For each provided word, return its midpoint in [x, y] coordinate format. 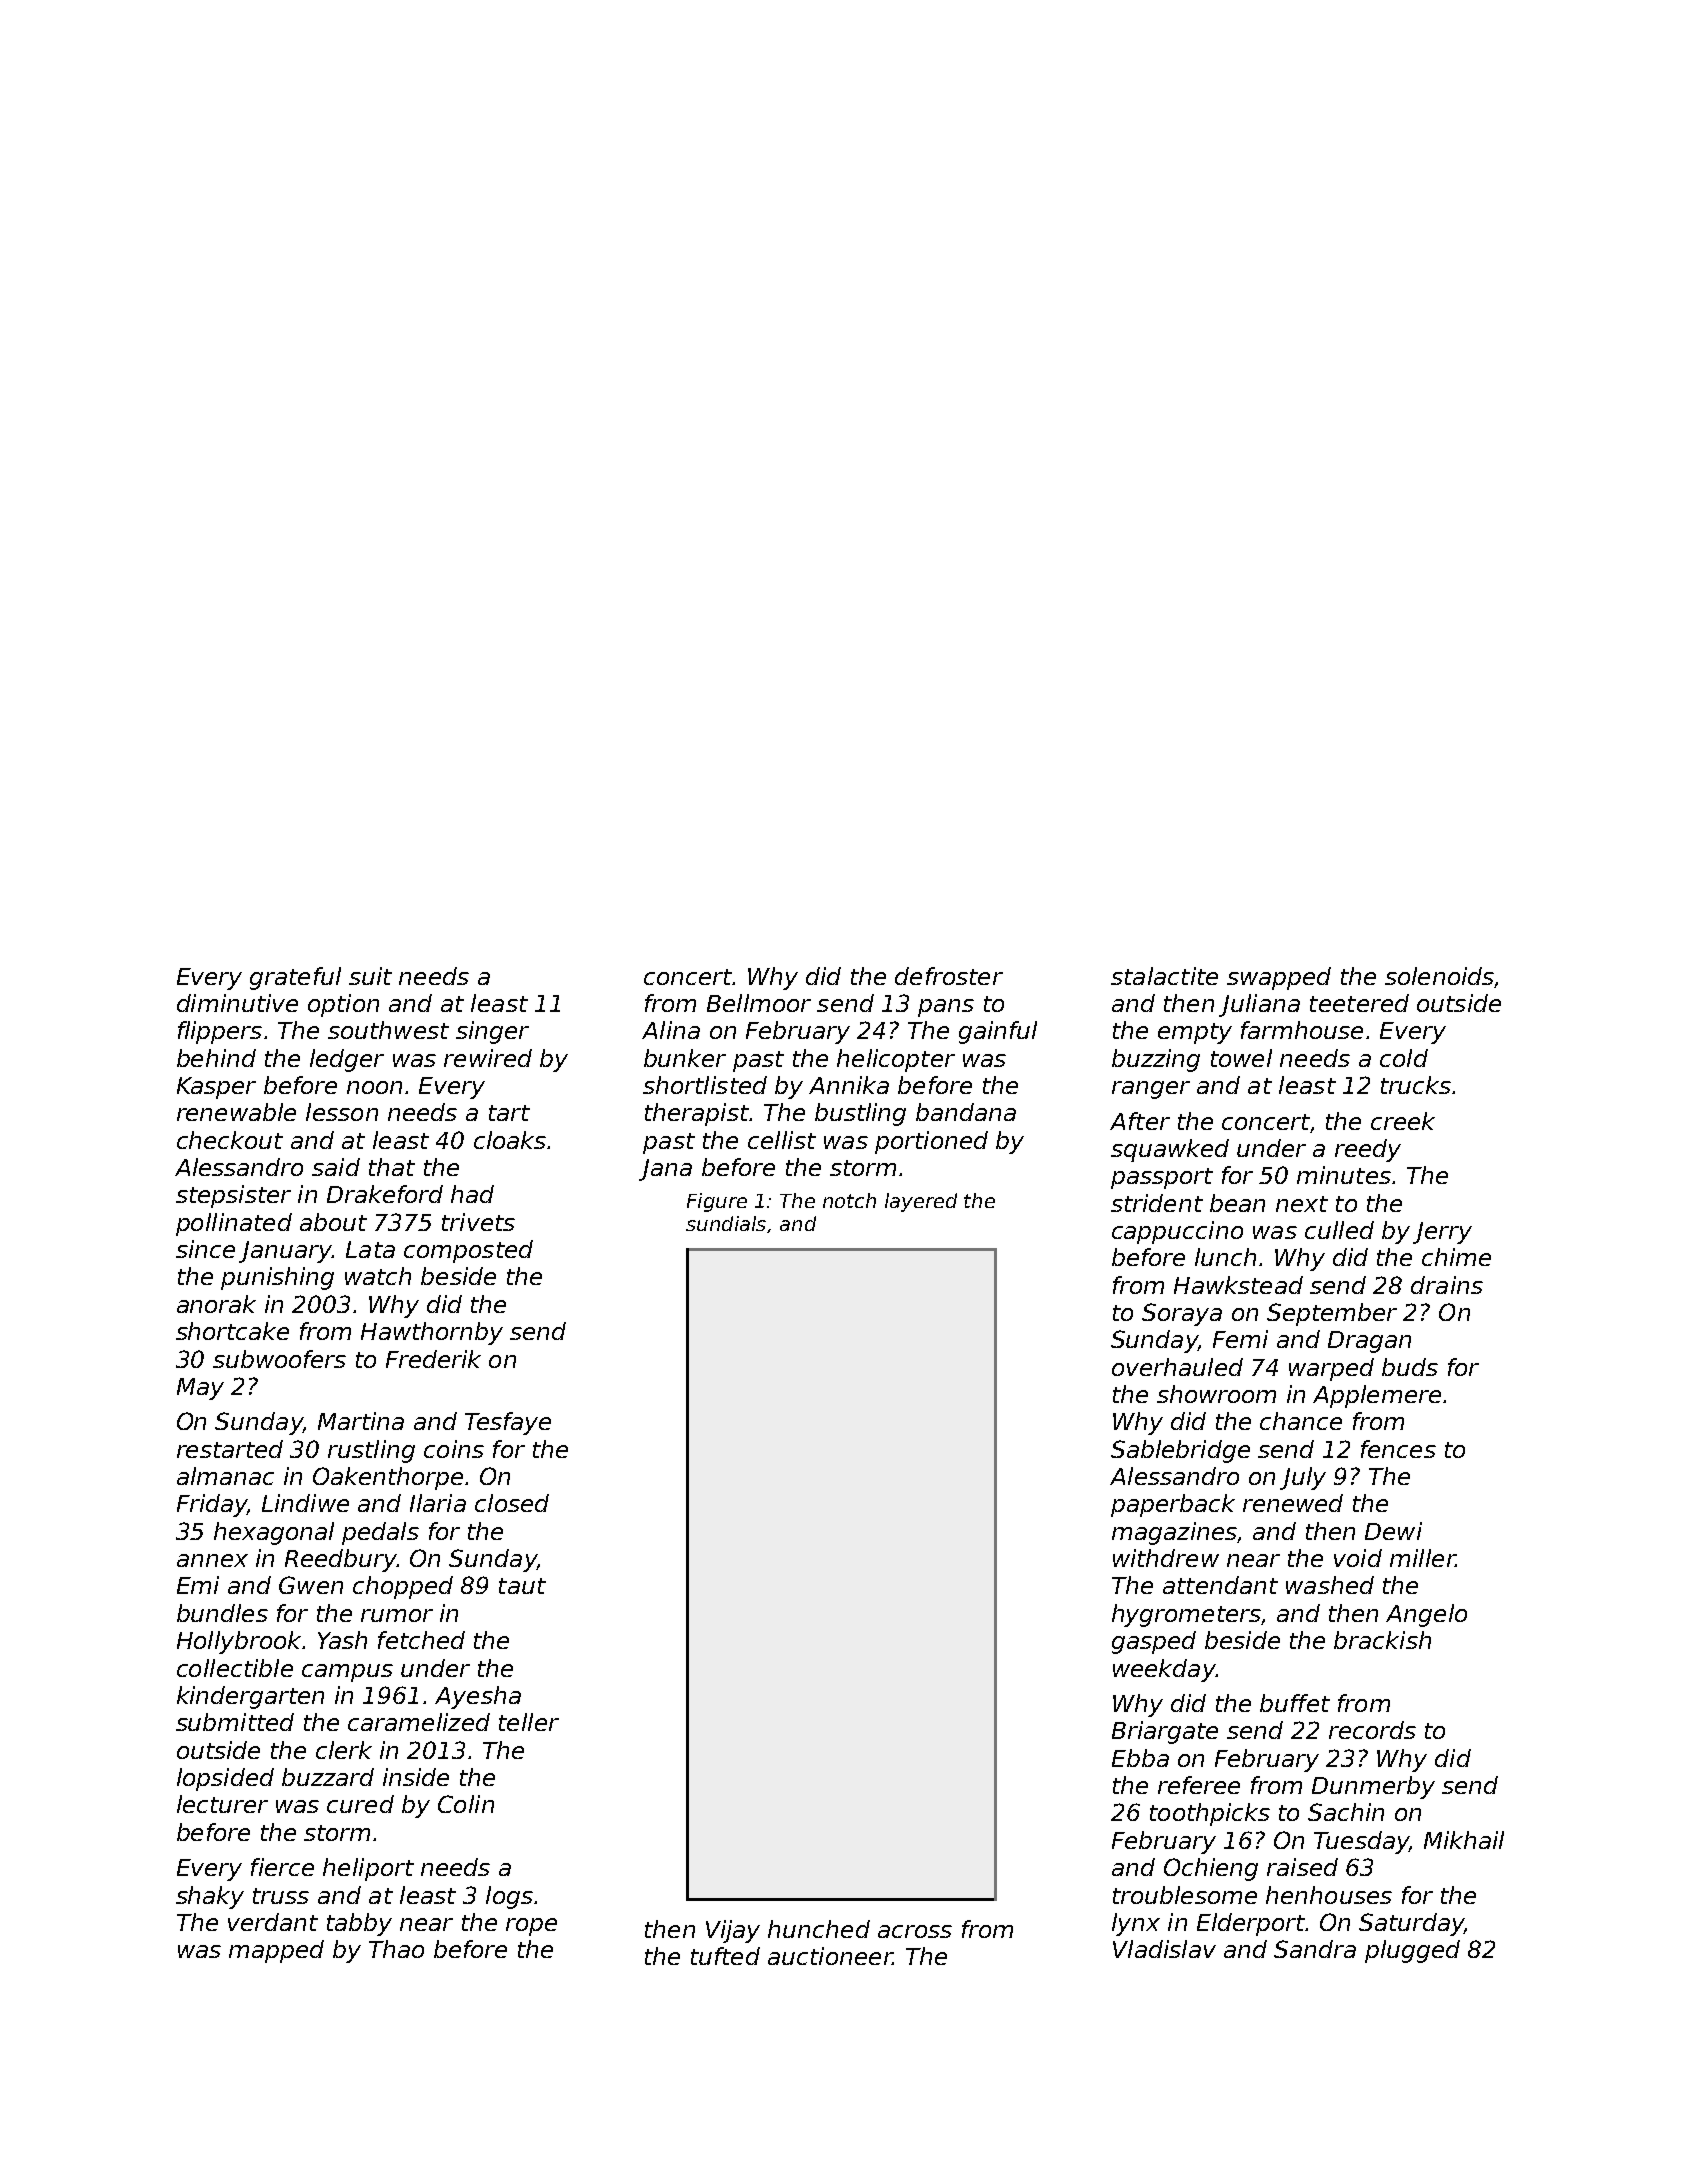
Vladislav [1164, 1949]
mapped [276, 1951]
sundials [726, 1223]
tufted [725, 1956]
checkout [230, 1140]
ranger [1151, 1090]
